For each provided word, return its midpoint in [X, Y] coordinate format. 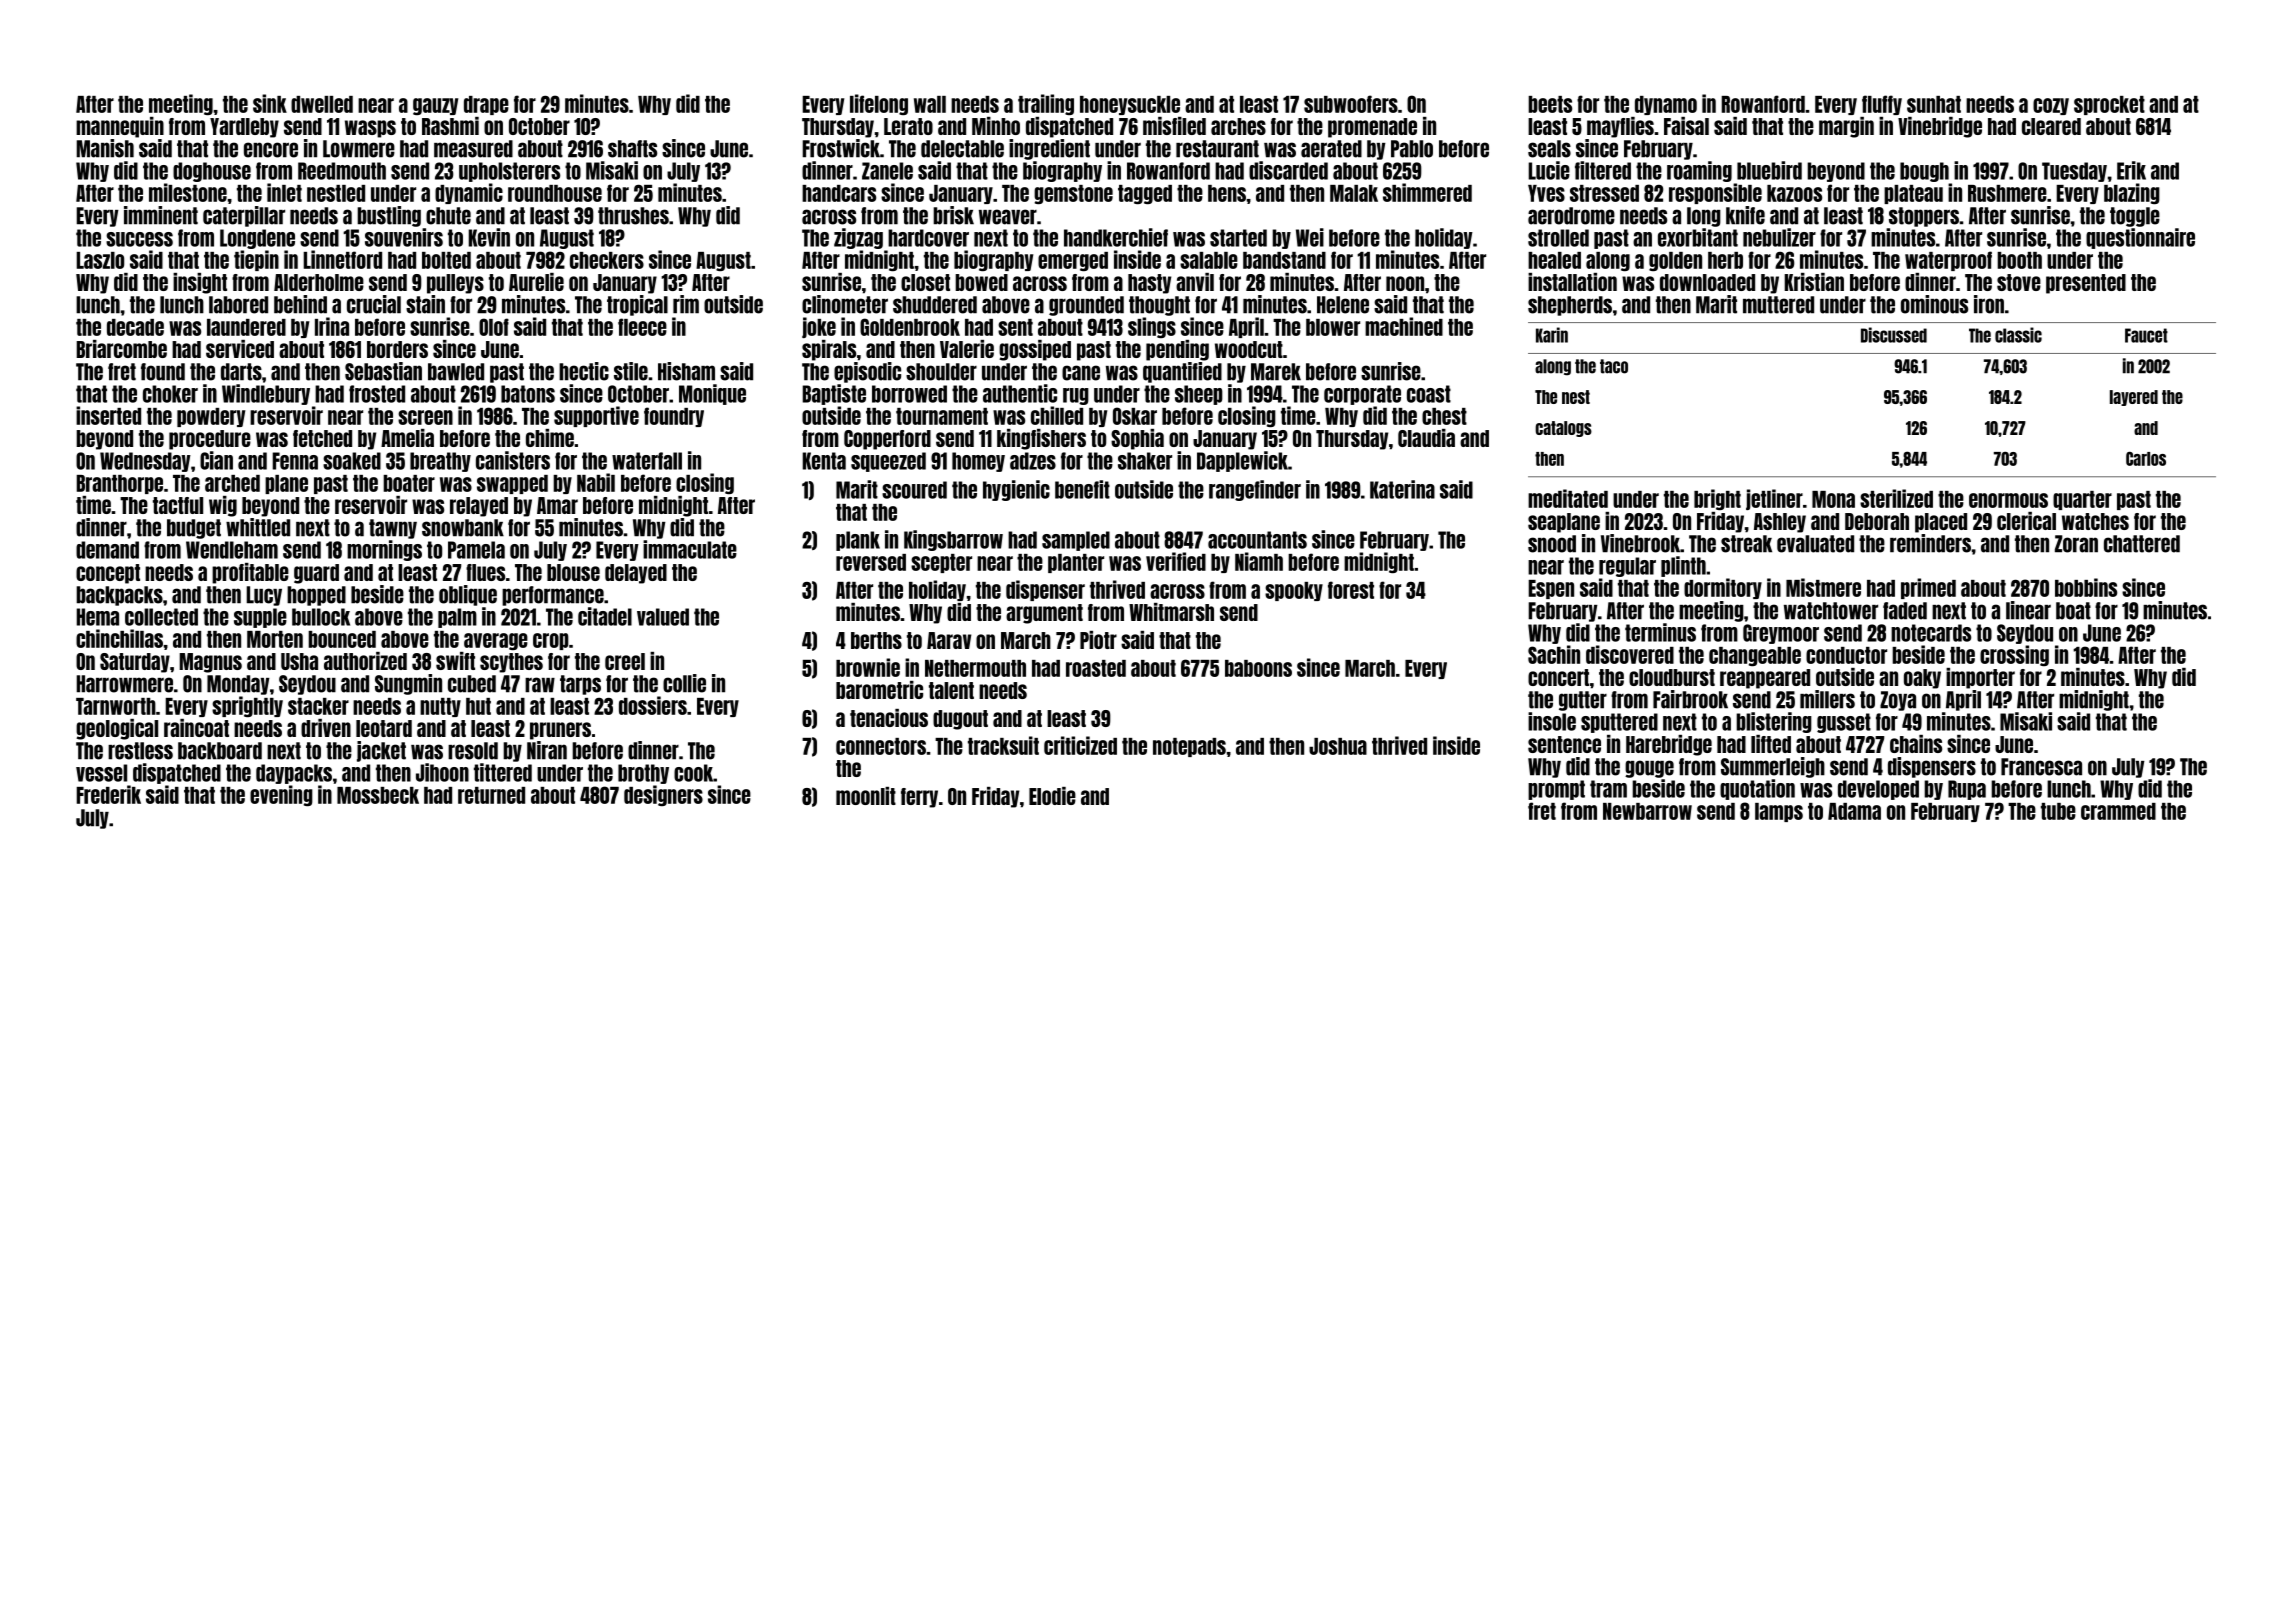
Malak [1354, 193]
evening [281, 795]
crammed [2118, 811]
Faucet [2146, 335]
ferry [919, 798]
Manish [105, 148]
